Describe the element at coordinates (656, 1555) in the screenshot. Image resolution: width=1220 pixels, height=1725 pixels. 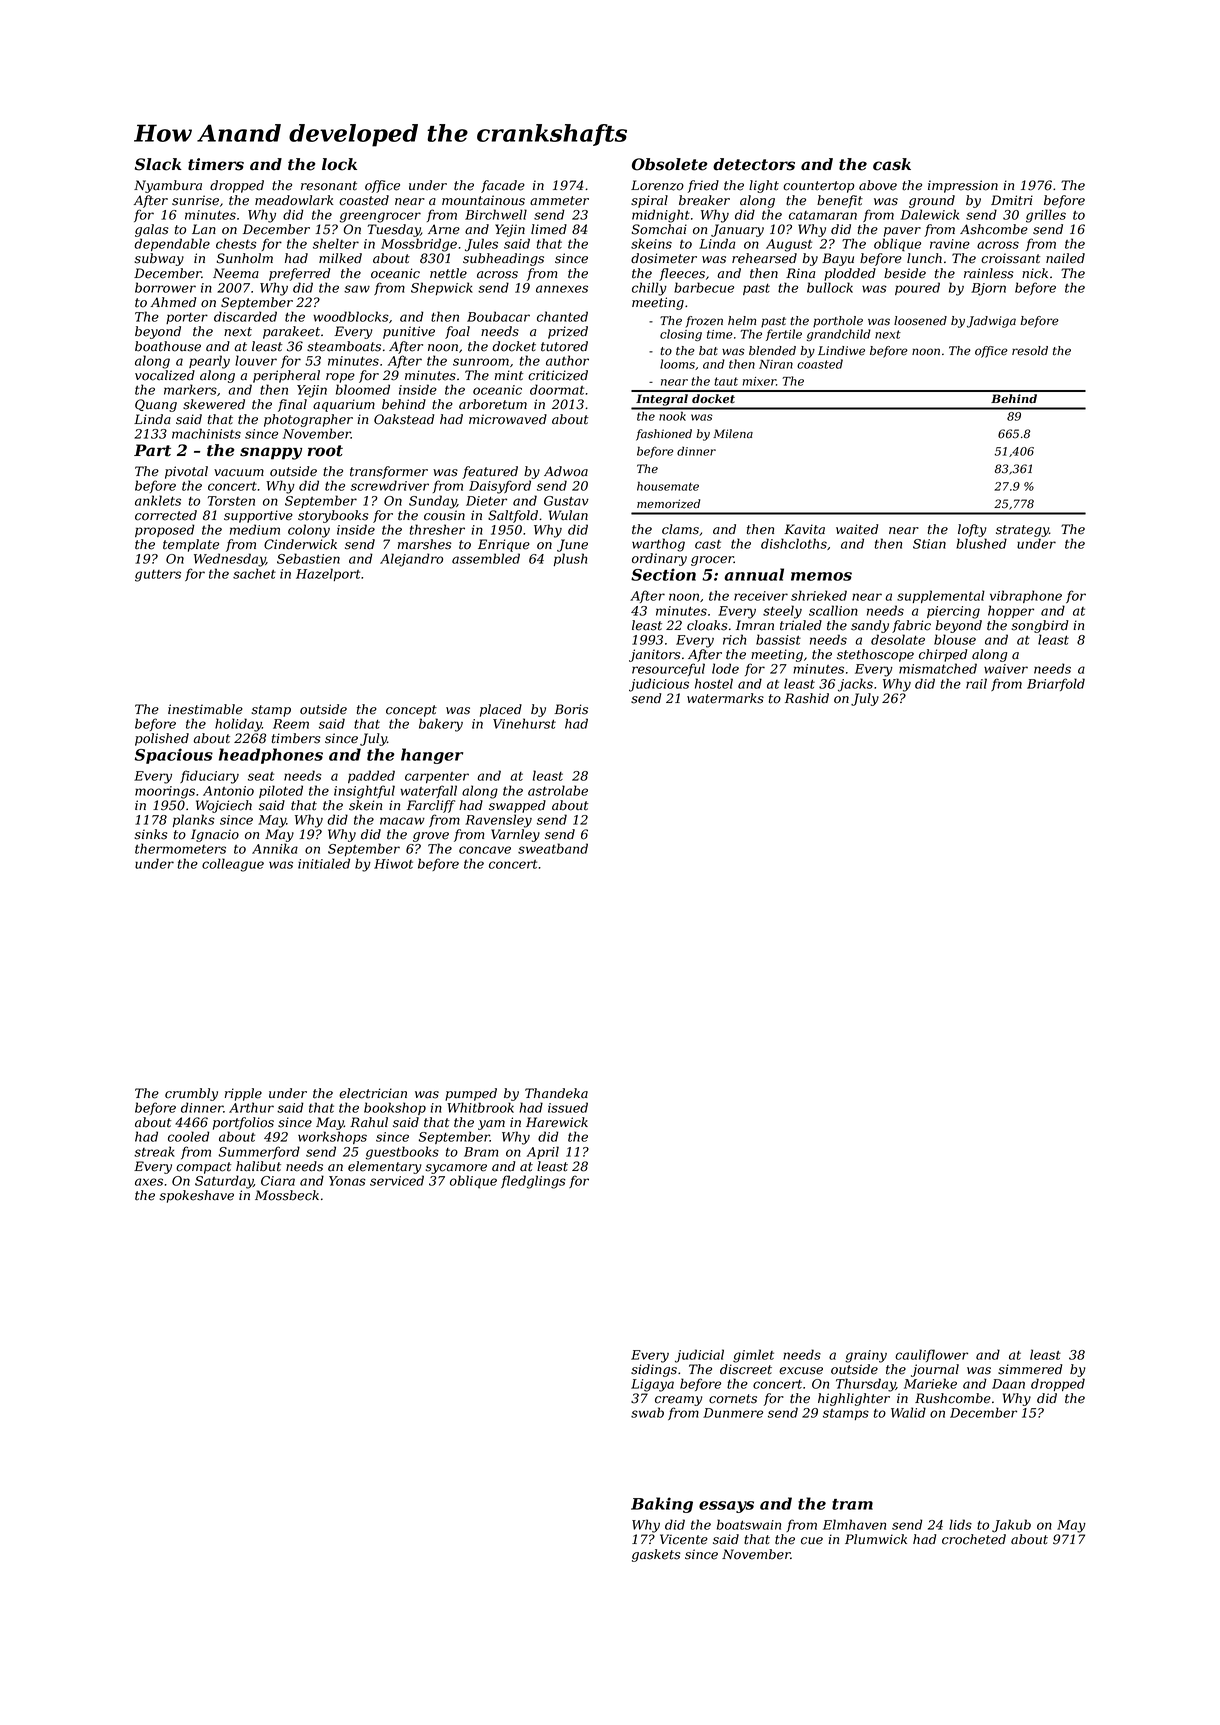
I see `gaskets` at that location.
